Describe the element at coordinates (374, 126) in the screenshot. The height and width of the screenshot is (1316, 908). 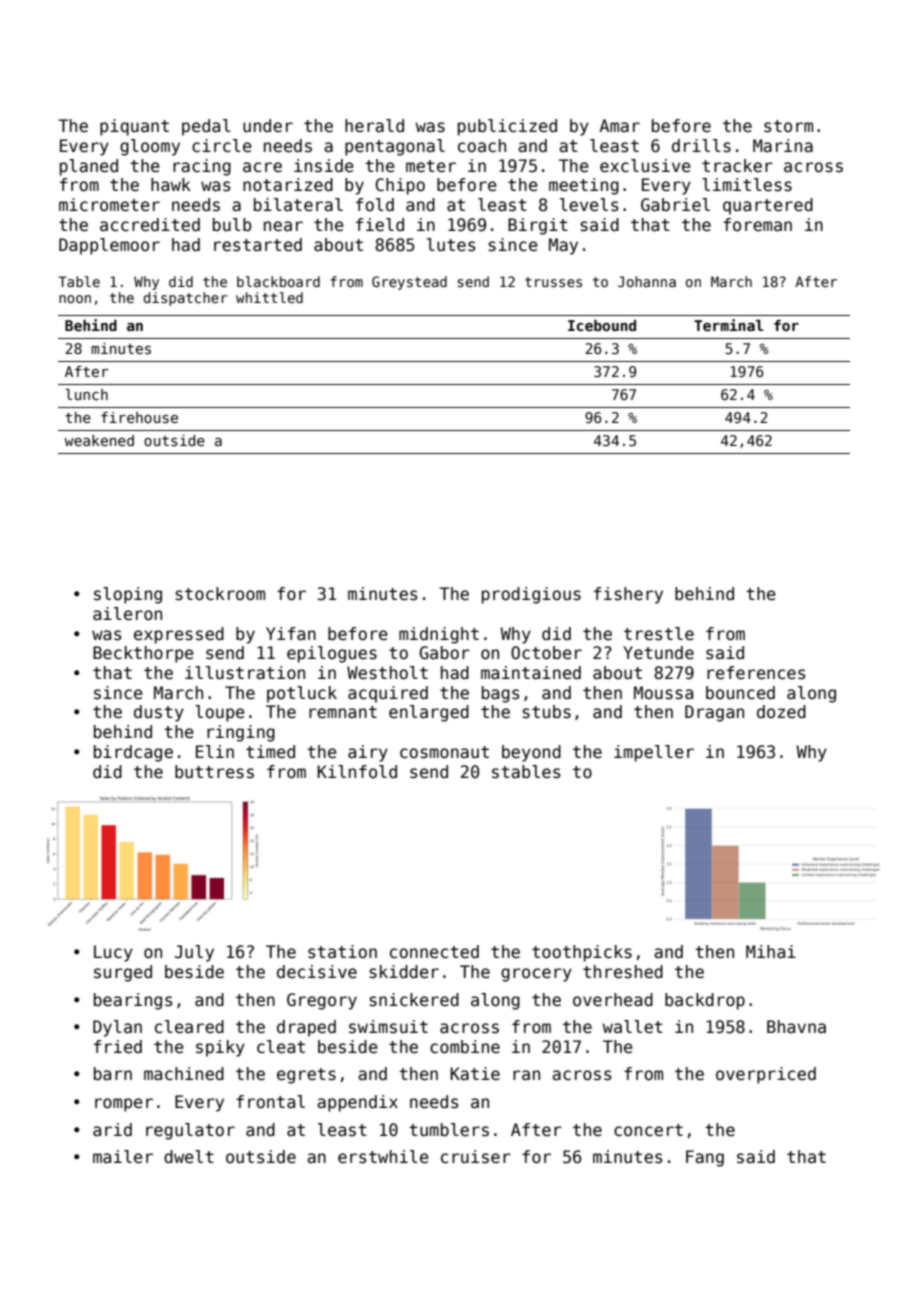
I see `herald` at that location.
